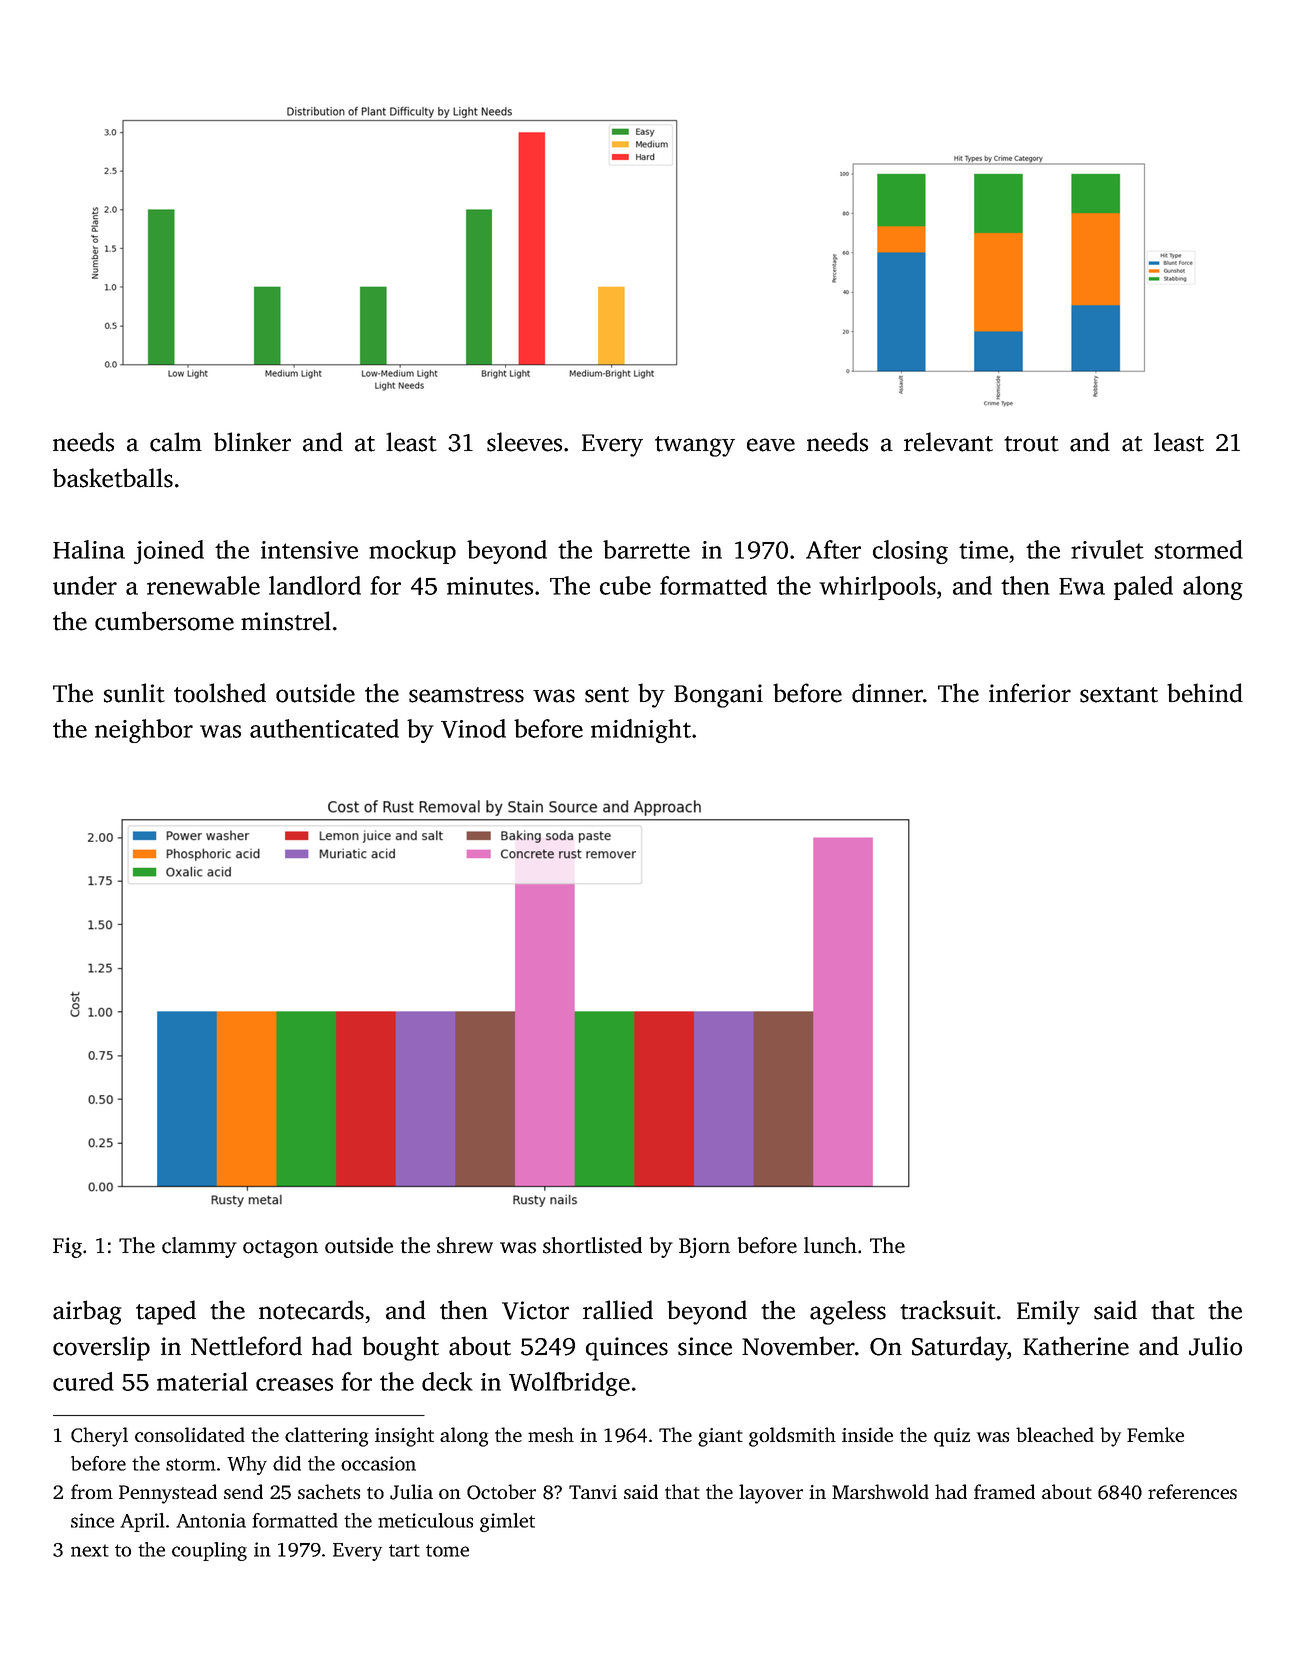 The image size is (1296, 1677). I want to click on behind, so click(1205, 693).
